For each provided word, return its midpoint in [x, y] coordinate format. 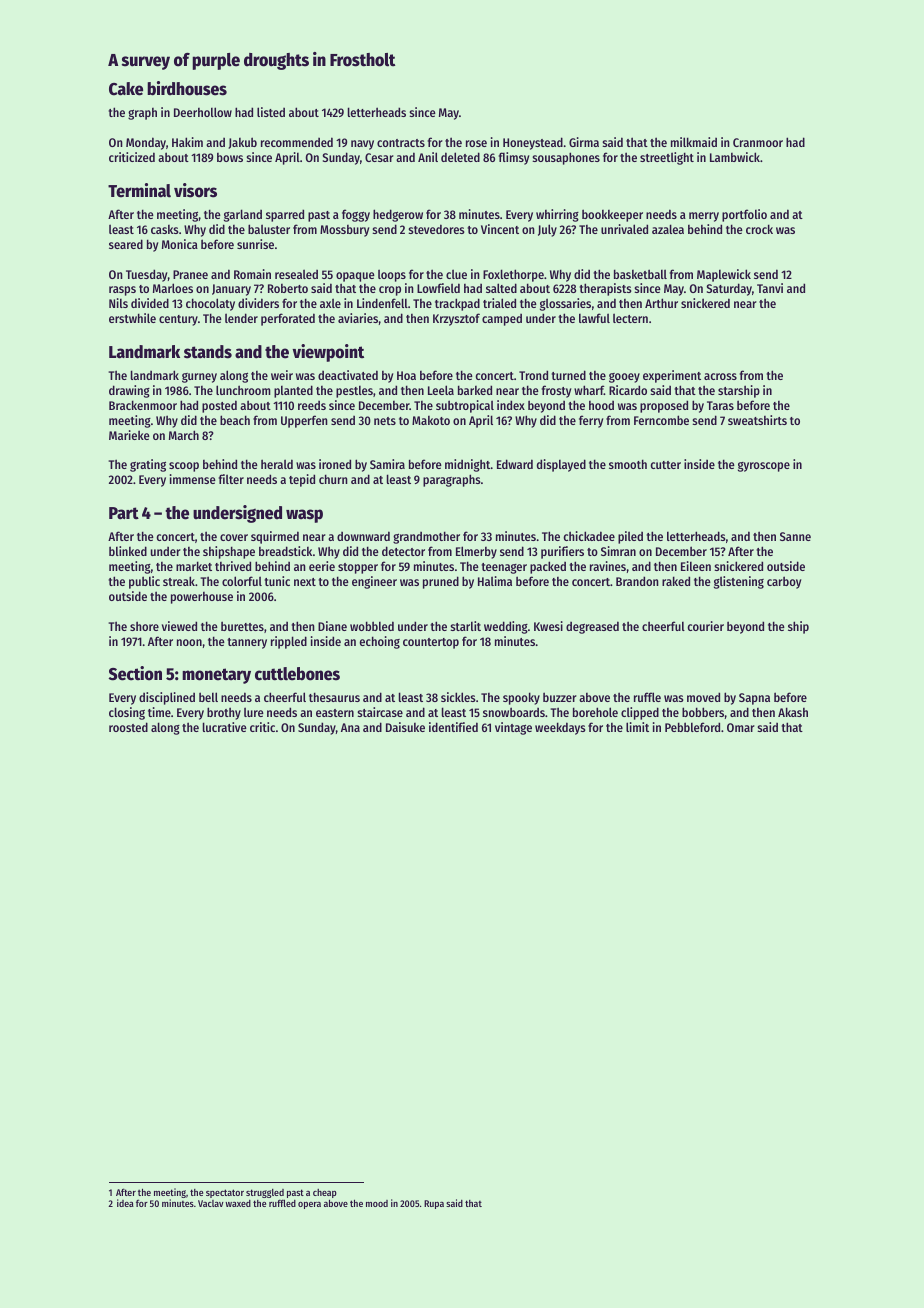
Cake [126, 89]
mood [377, 1203]
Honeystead [533, 143]
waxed [238, 1203]
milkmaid [694, 142]
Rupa [434, 1204]
